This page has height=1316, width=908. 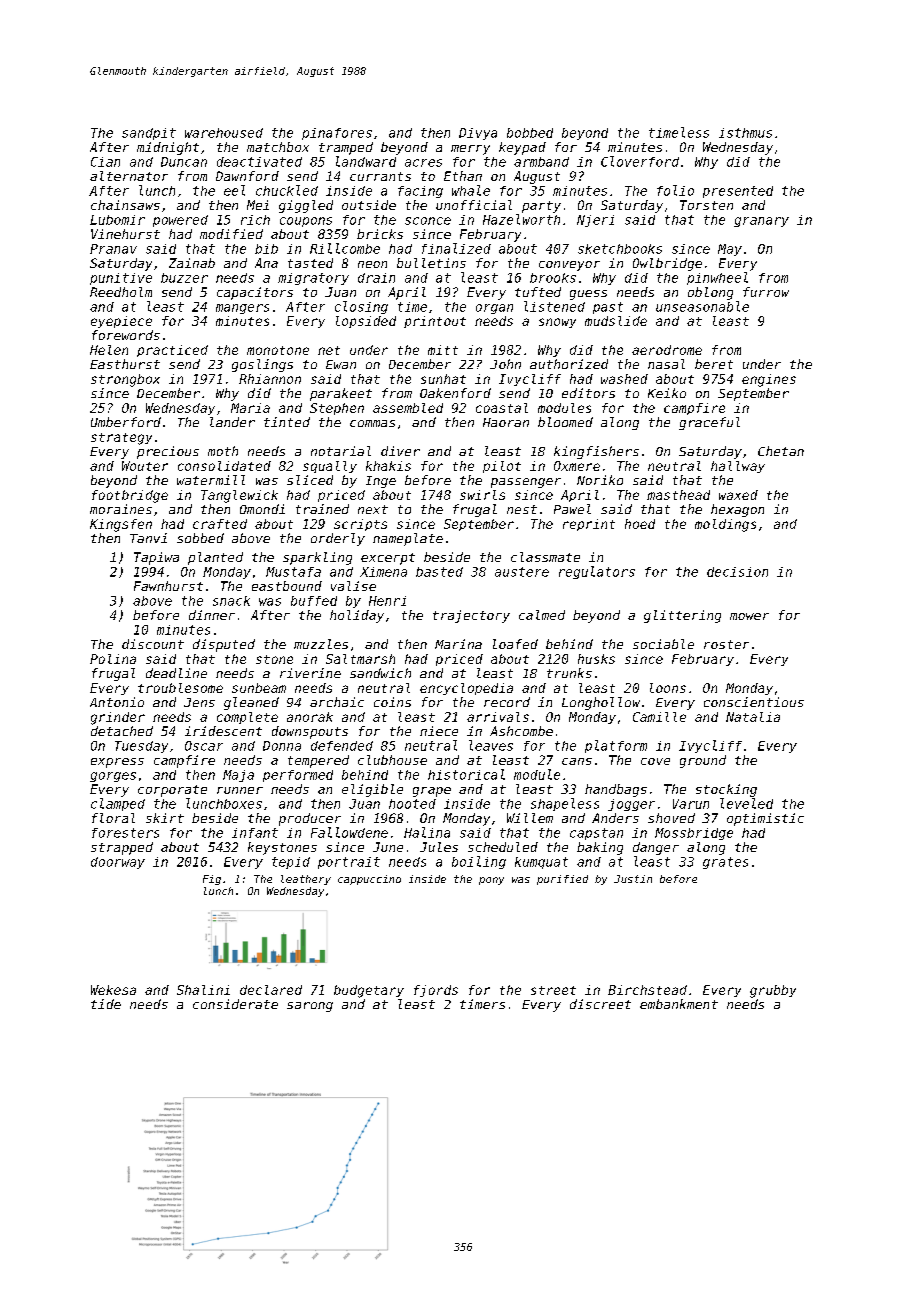 I want to click on Justin, so click(x=633, y=879).
